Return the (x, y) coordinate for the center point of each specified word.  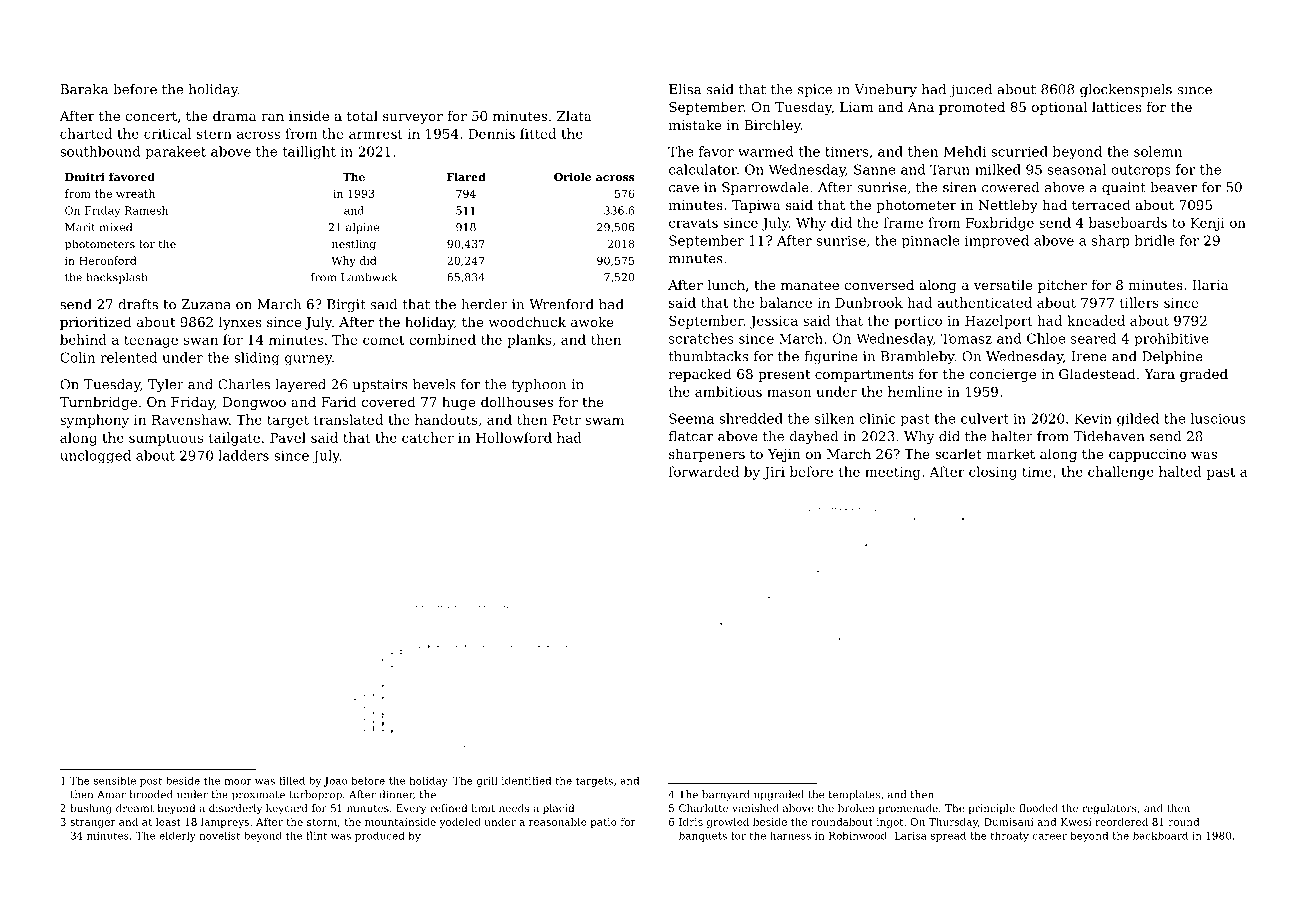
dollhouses (517, 401)
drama (234, 115)
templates (854, 795)
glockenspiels (1126, 90)
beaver (1173, 187)
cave (684, 189)
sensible (115, 781)
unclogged (95, 457)
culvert (985, 418)
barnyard (726, 795)
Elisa (685, 89)
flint (316, 835)
